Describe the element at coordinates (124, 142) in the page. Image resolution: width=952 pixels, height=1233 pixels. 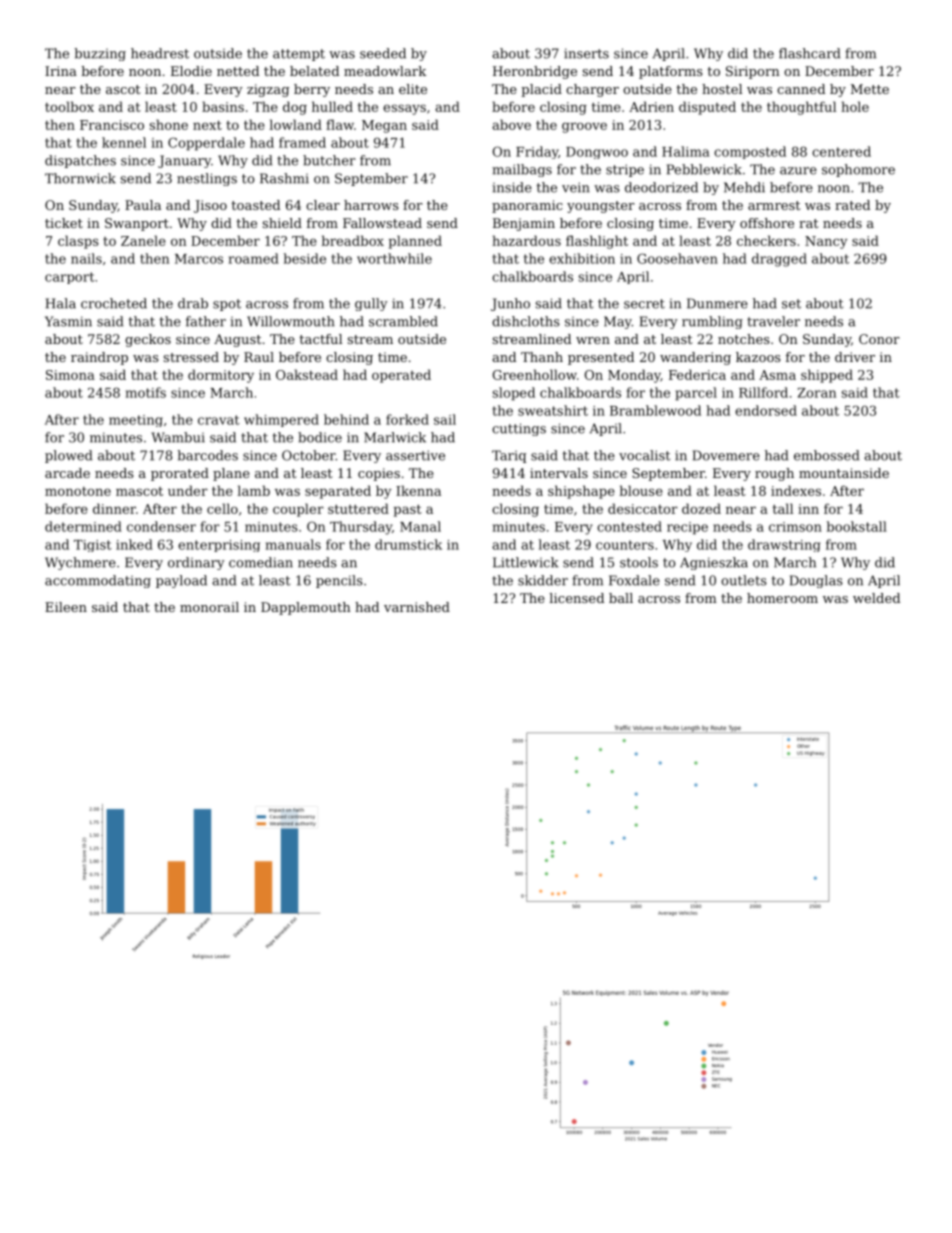
I see `kennel` at that location.
